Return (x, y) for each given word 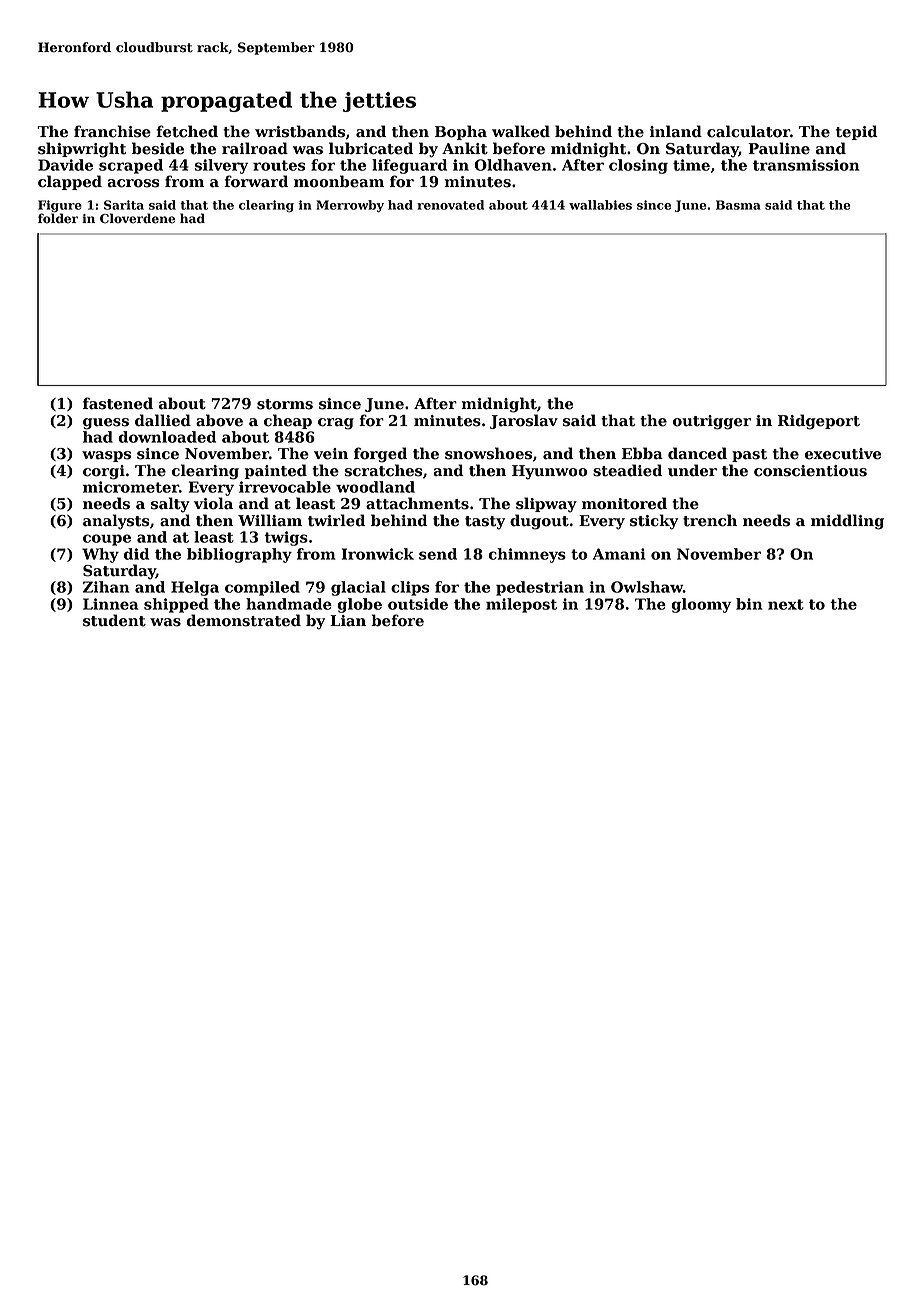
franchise (112, 131)
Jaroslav (524, 421)
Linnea (110, 604)
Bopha (461, 132)
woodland (375, 487)
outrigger (712, 422)
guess (106, 424)
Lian (348, 620)
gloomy (701, 605)
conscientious (810, 471)
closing (638, 166)
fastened (118, 403)
